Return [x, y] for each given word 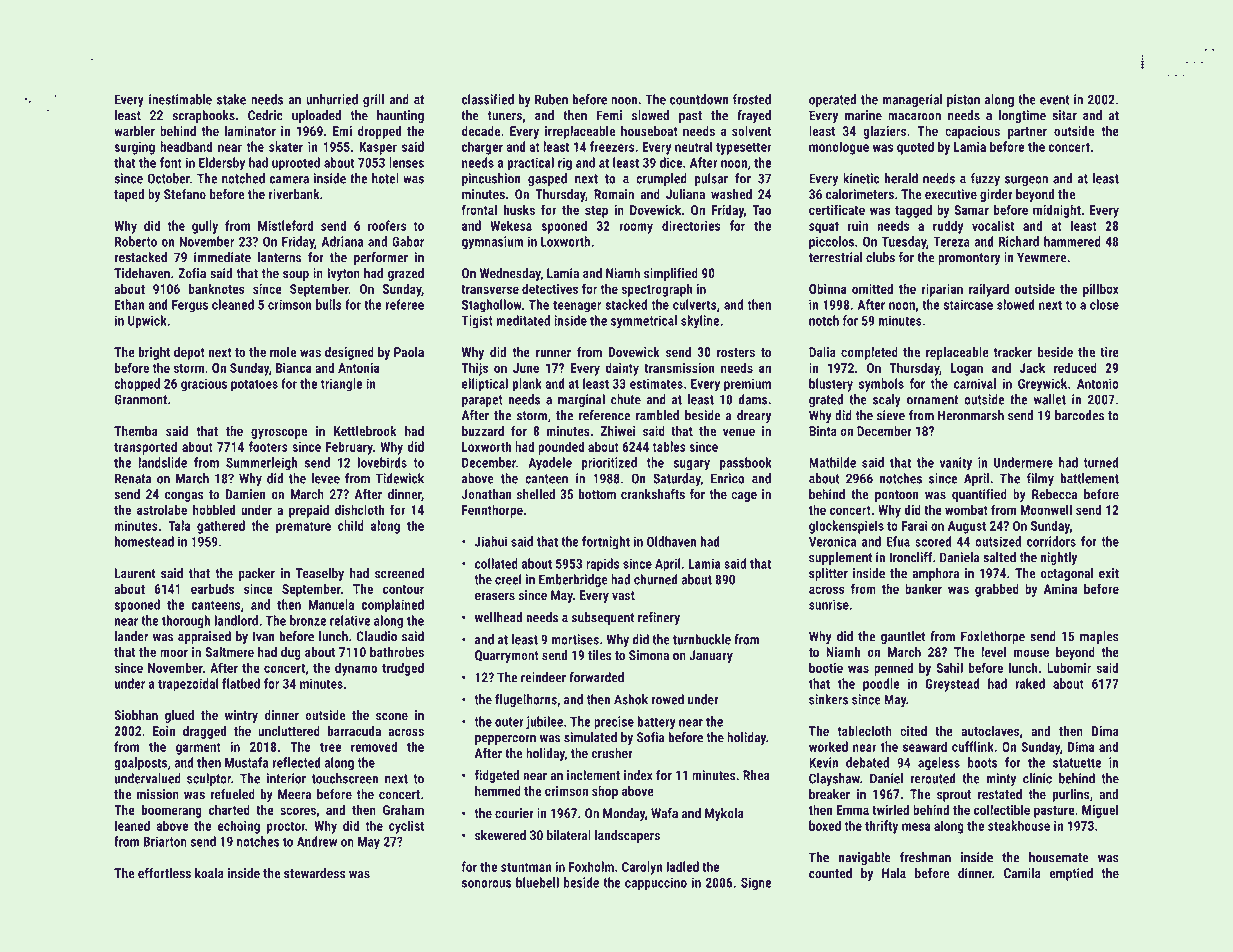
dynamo [356, 669]
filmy [1040, 480]
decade [481, 130]
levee [326, 478]
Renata [133, 478]
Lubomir [1069, 667]
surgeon [1026, 181]
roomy [636, 228]
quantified [979, 495]
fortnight [606, 543]
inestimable [180, 99]
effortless [164, 873]
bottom [597, 494]
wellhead [498, 617]
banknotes [217, 288]
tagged [913, 211]
